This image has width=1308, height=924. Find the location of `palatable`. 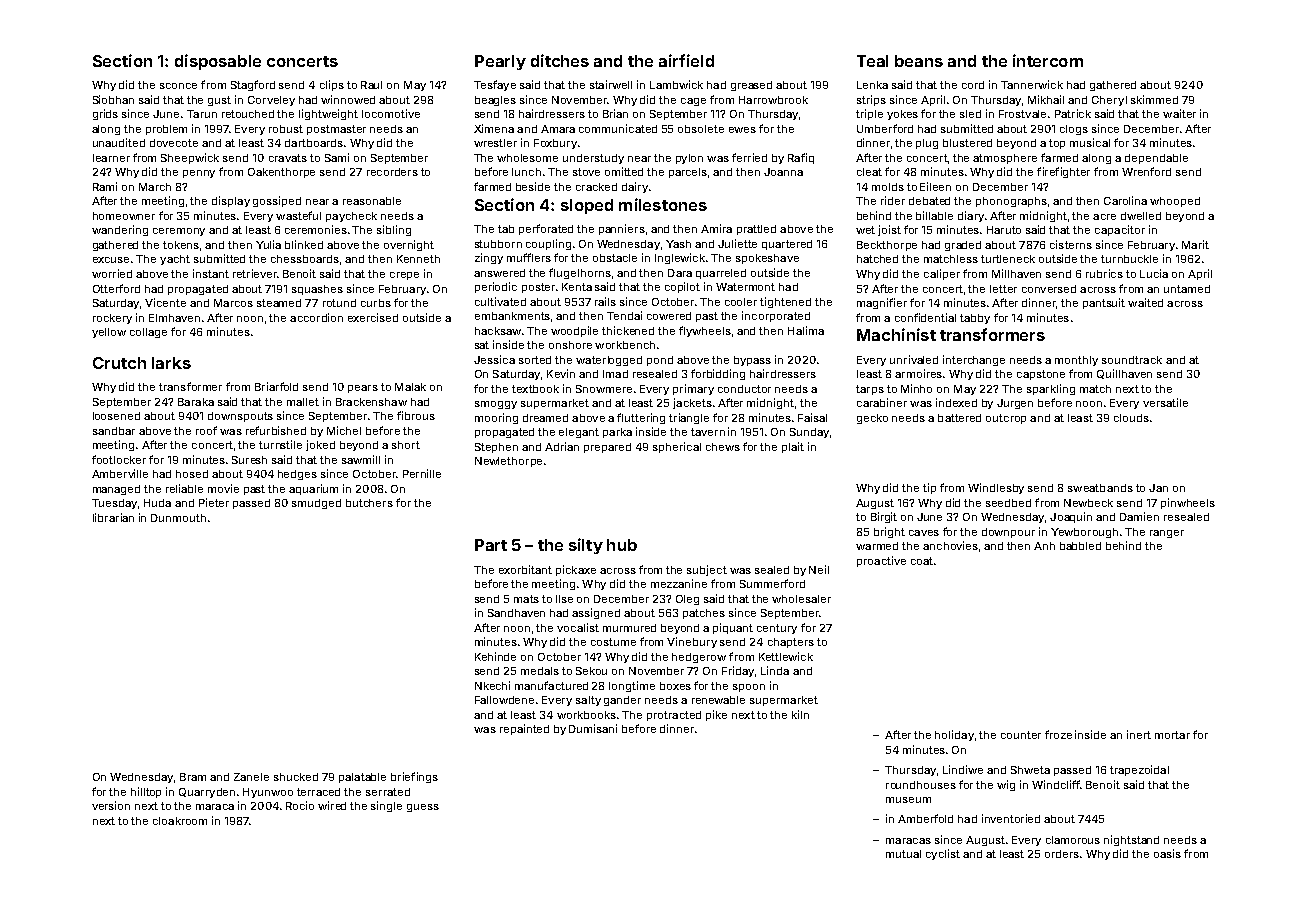

palatable is located at coordinates (362, 778).
